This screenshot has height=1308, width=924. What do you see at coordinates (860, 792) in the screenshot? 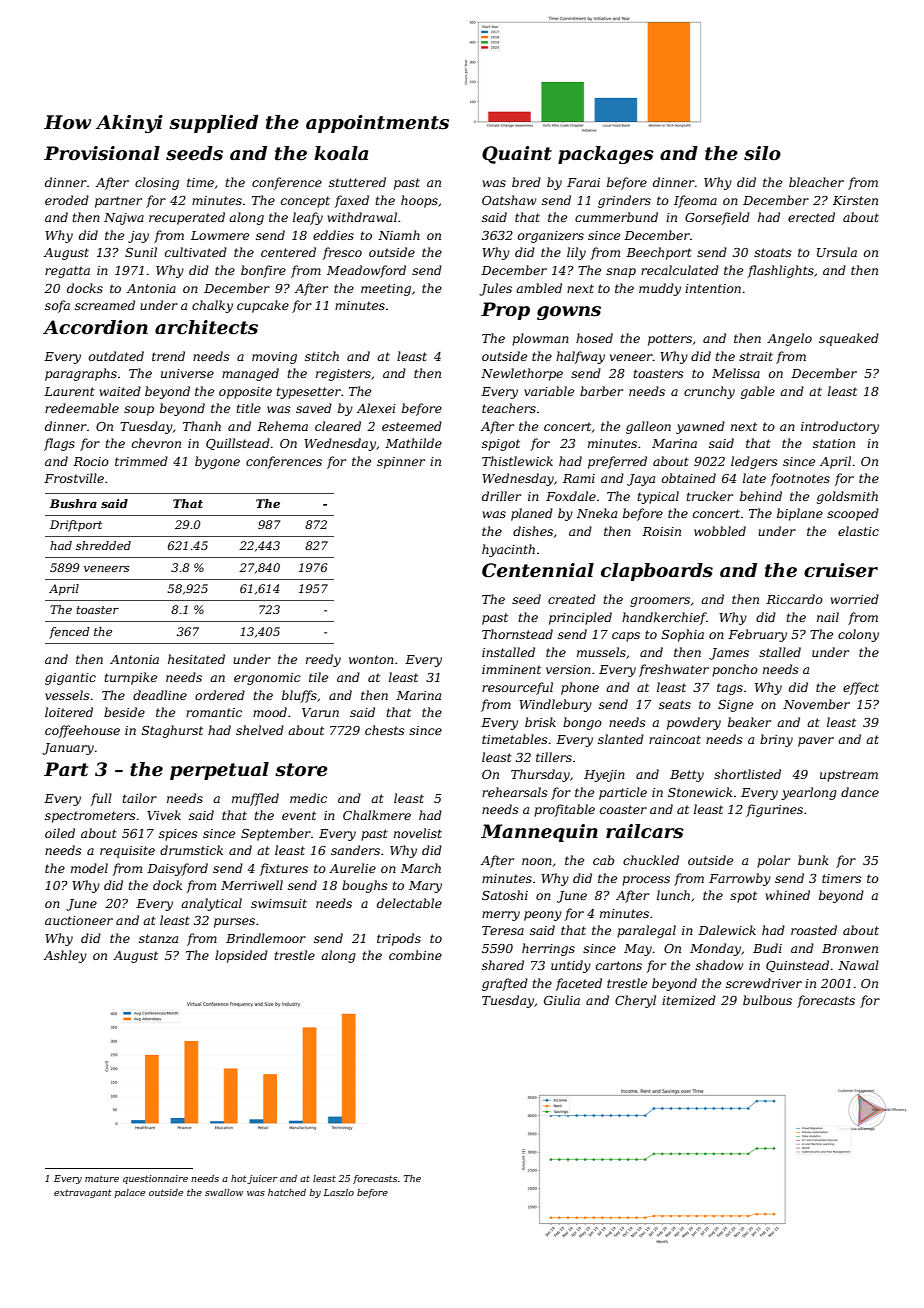
I see `dance` at bounding box center [860, 792].
